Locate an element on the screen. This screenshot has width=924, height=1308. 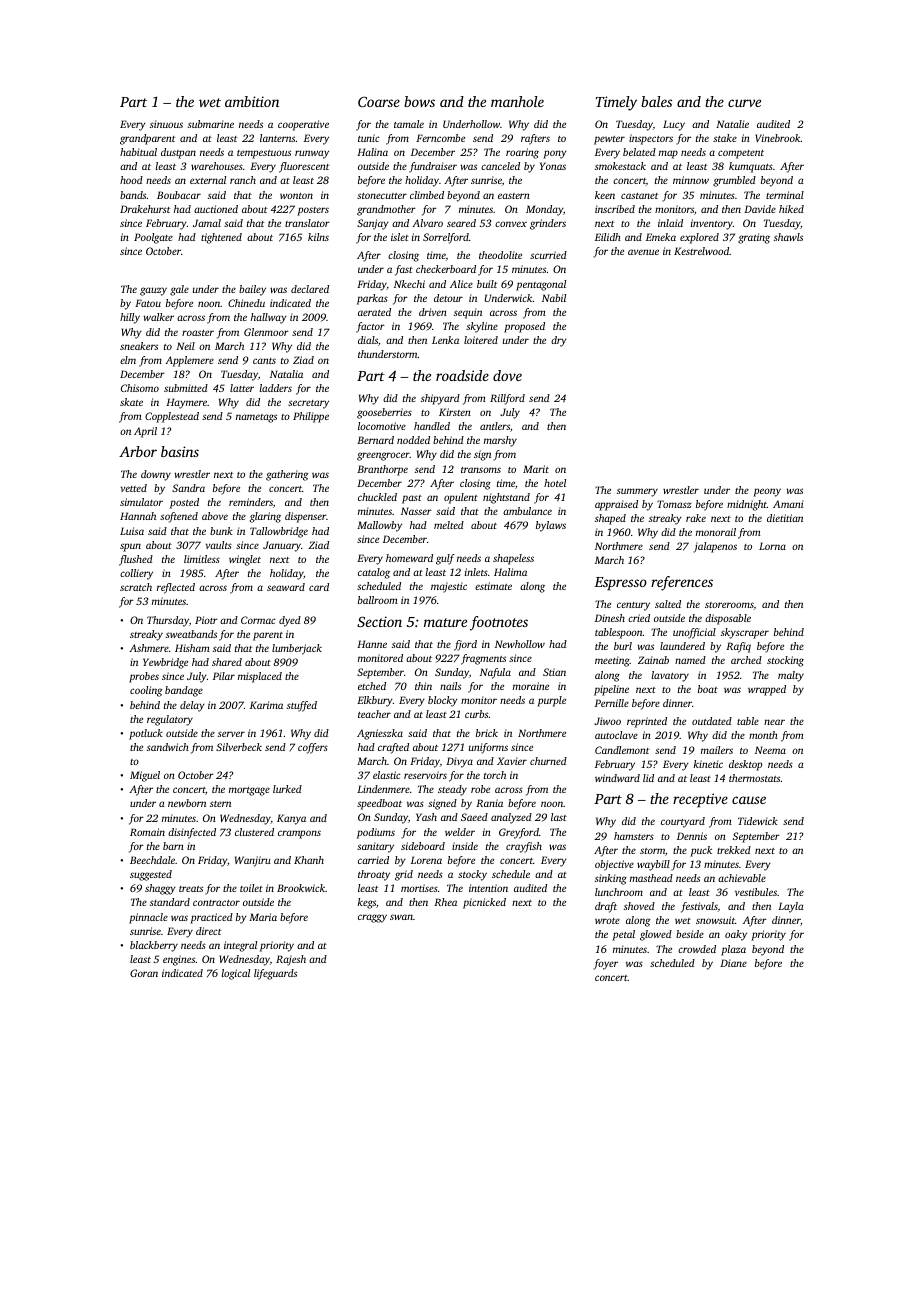
sinuous is located at coordinates (166, 124).
